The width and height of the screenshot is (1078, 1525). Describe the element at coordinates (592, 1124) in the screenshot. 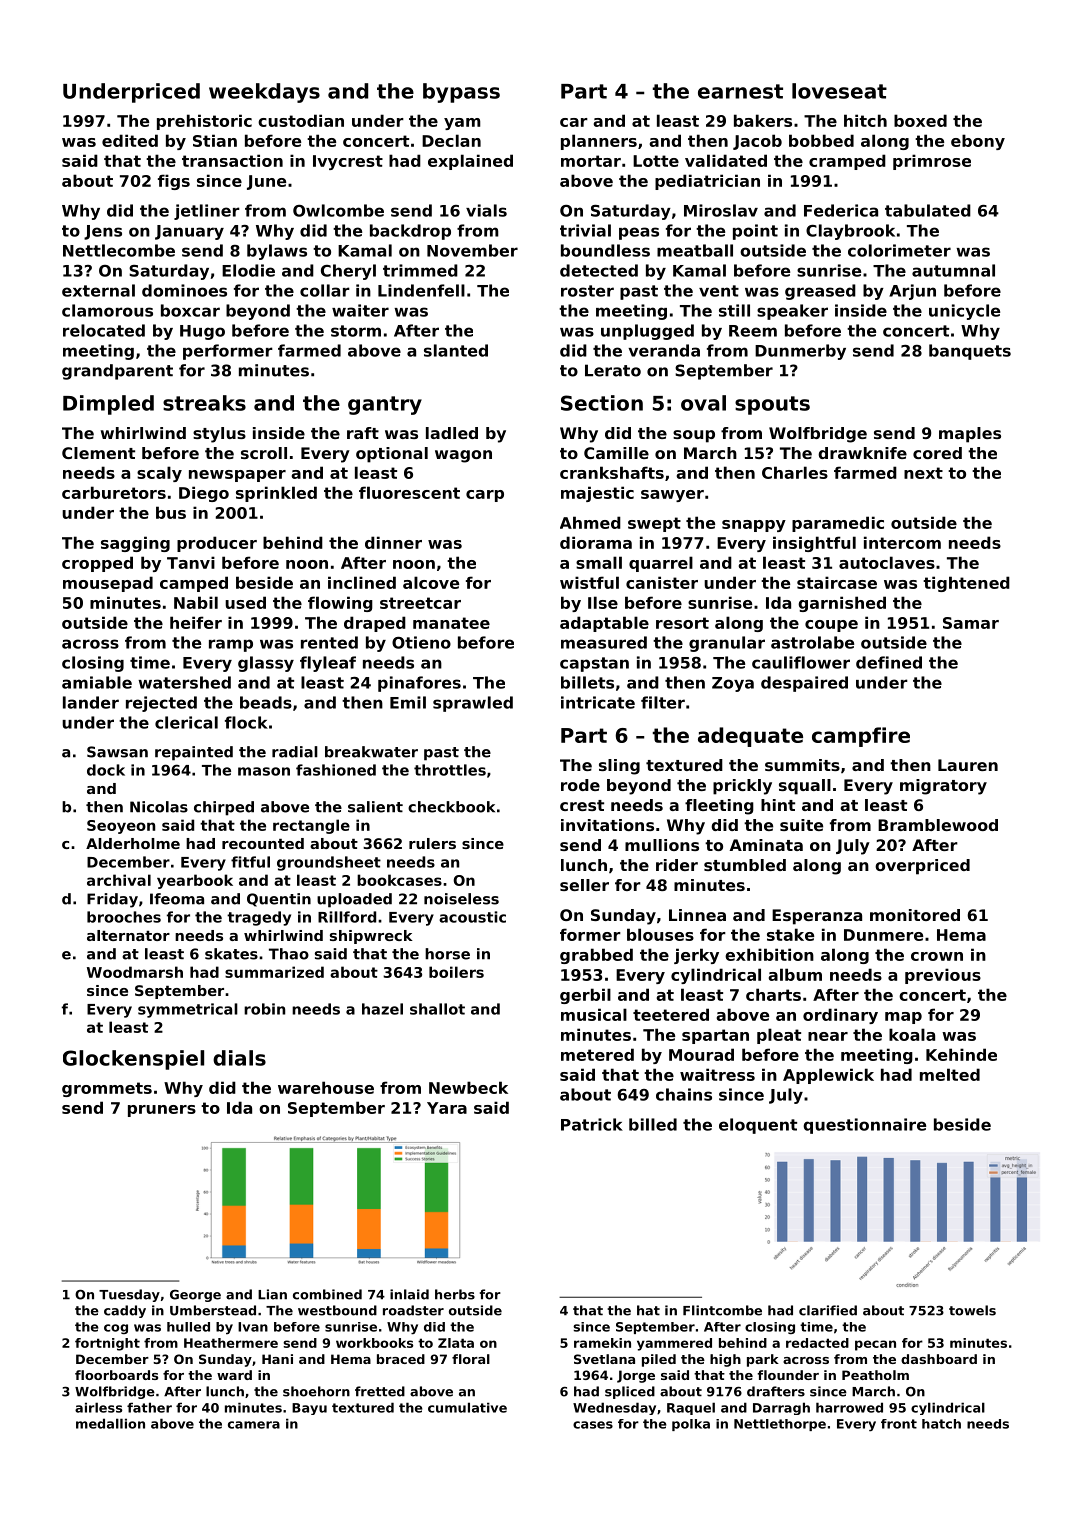

I see `Patrick` at that location.
